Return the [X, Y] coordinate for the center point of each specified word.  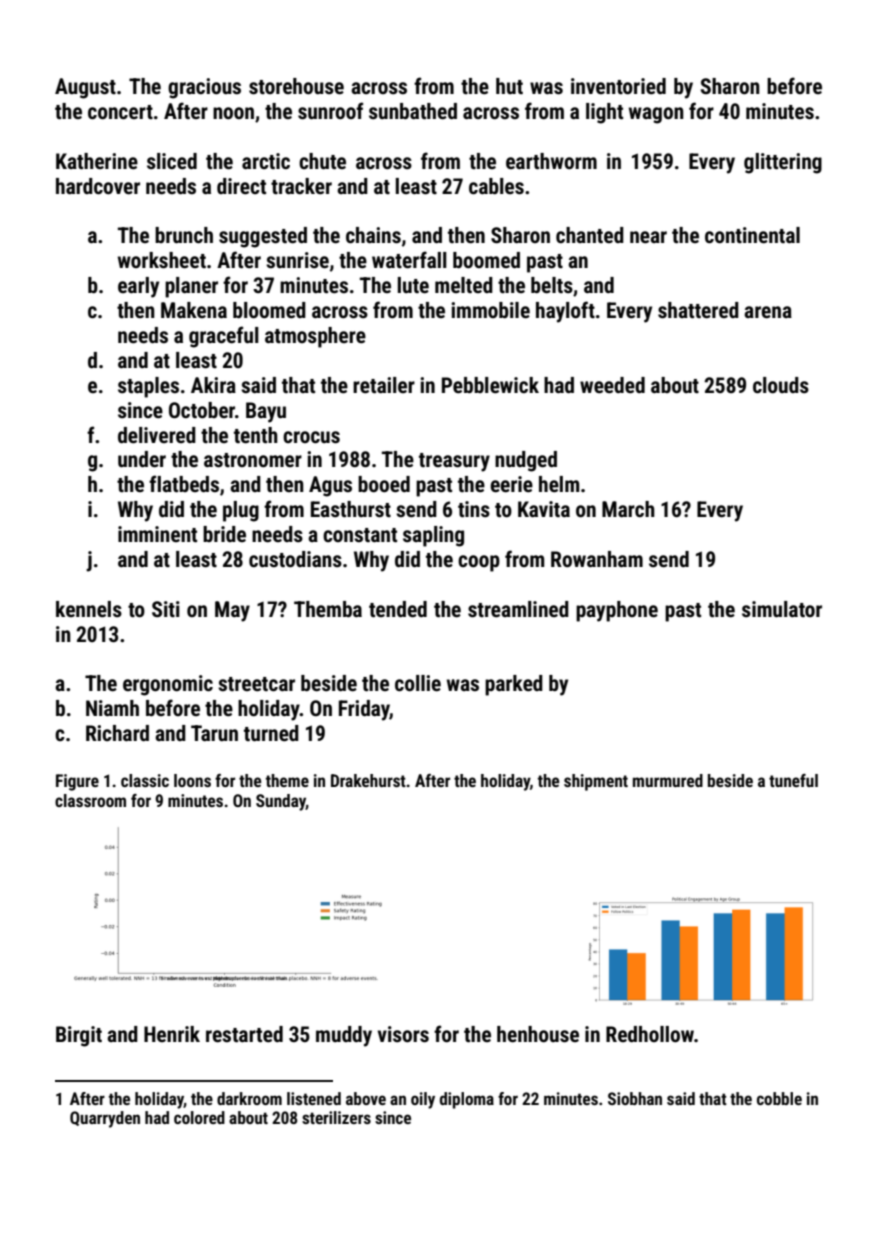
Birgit [79, 1036]
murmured [668, 780]
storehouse [296, 86]
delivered [157, 435]
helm [559, 484]
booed [384, 484]
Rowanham [597, 559]
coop [479, 563]
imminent [157, 534]
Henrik [172, 1034]
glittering [783, 163]
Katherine [97, 161]
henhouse [538, 1034]
